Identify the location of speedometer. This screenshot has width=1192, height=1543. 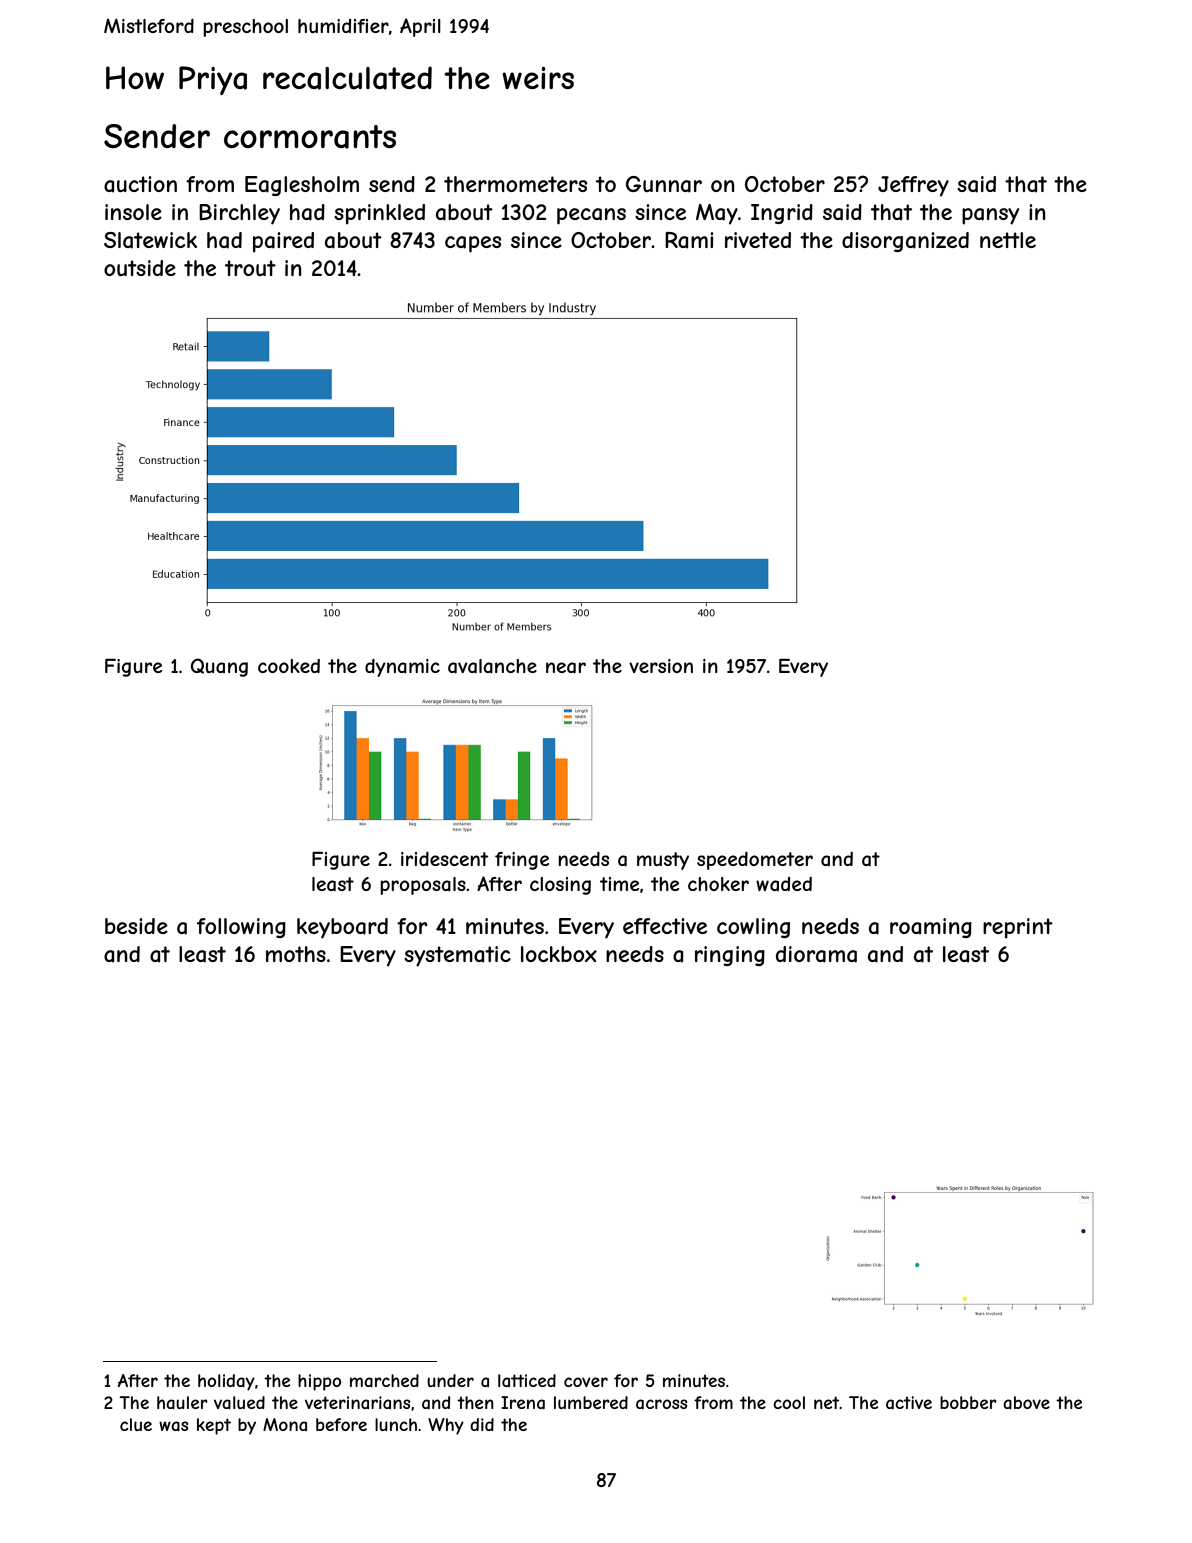
(755, 861).
